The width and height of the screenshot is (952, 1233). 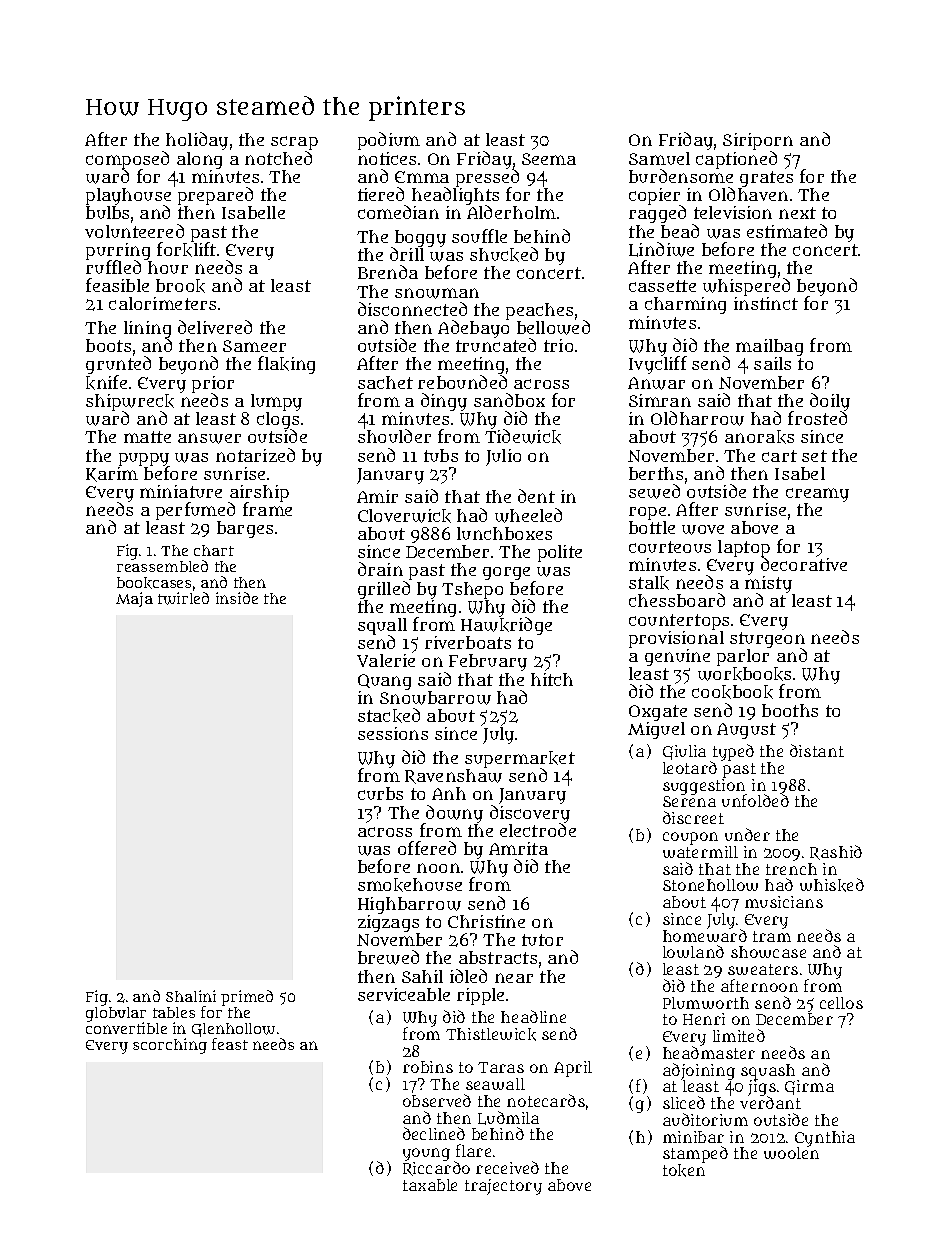 I want to click on wheeled, so click(x=528, y=515).
